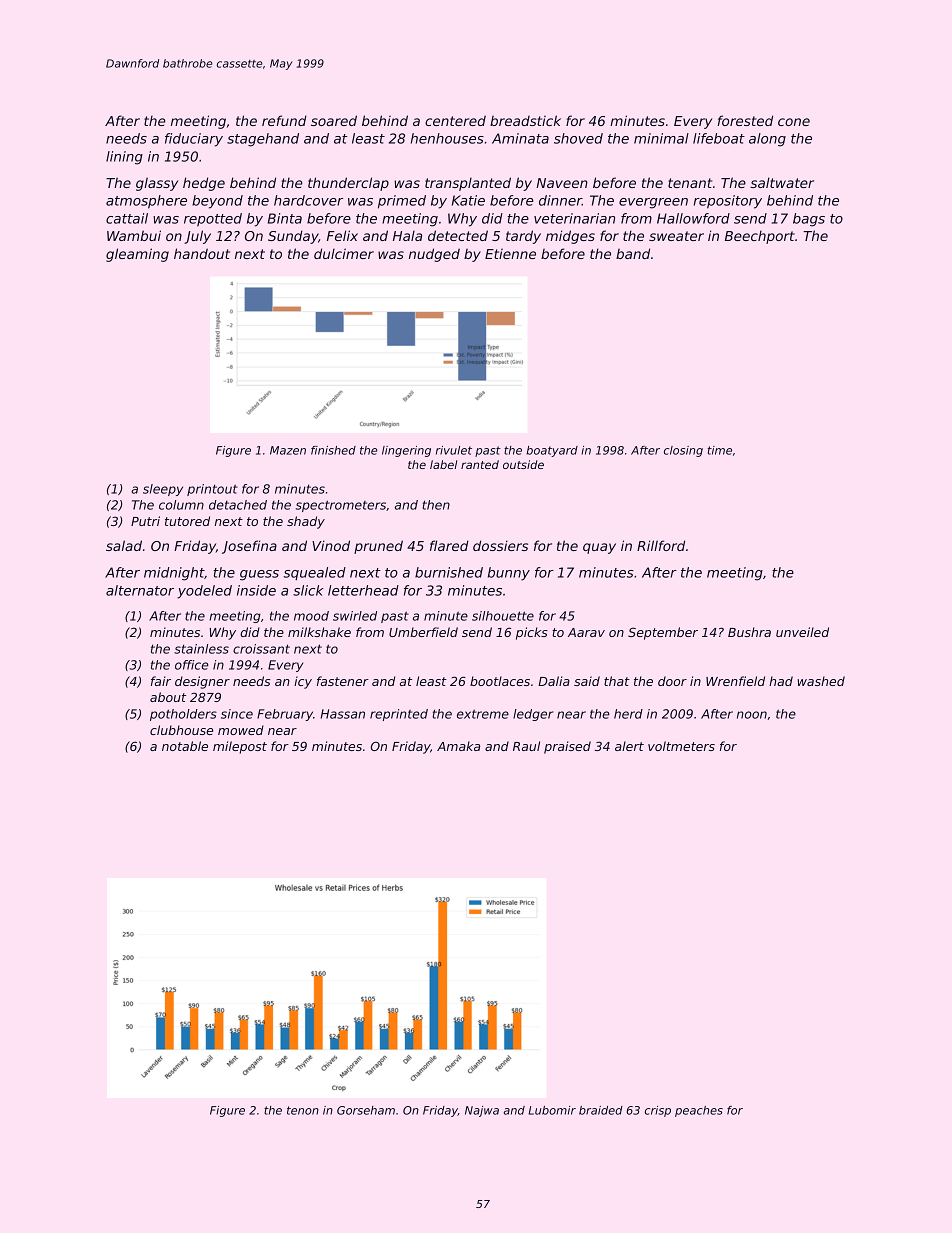 The height and width of the screenshot is (1233, 952). Describe the element at coordinates (436, 505) in the screenshot. I see `then` at that location.
